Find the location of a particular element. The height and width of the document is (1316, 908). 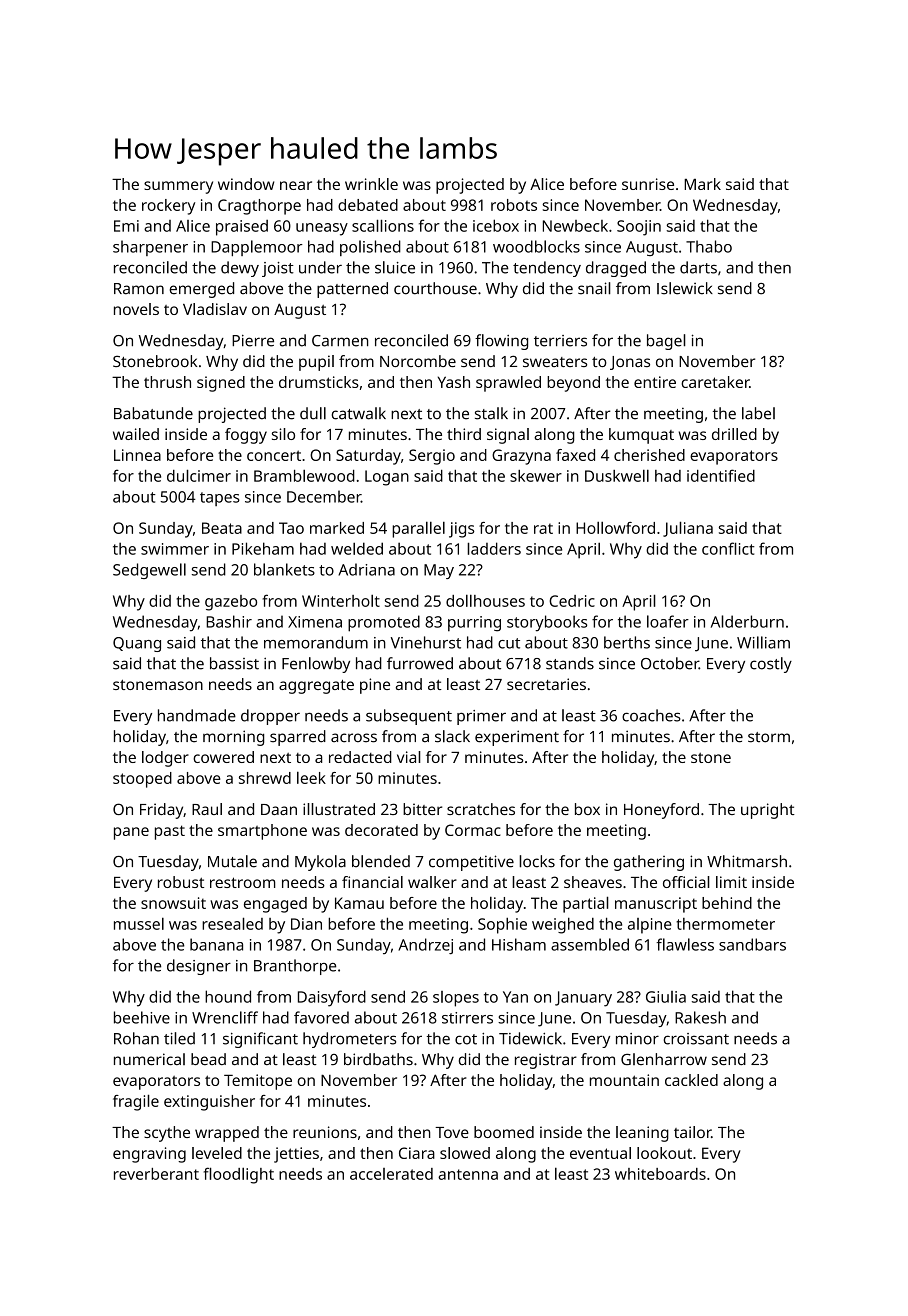

courthouse is located at coordinates (435, 288).
